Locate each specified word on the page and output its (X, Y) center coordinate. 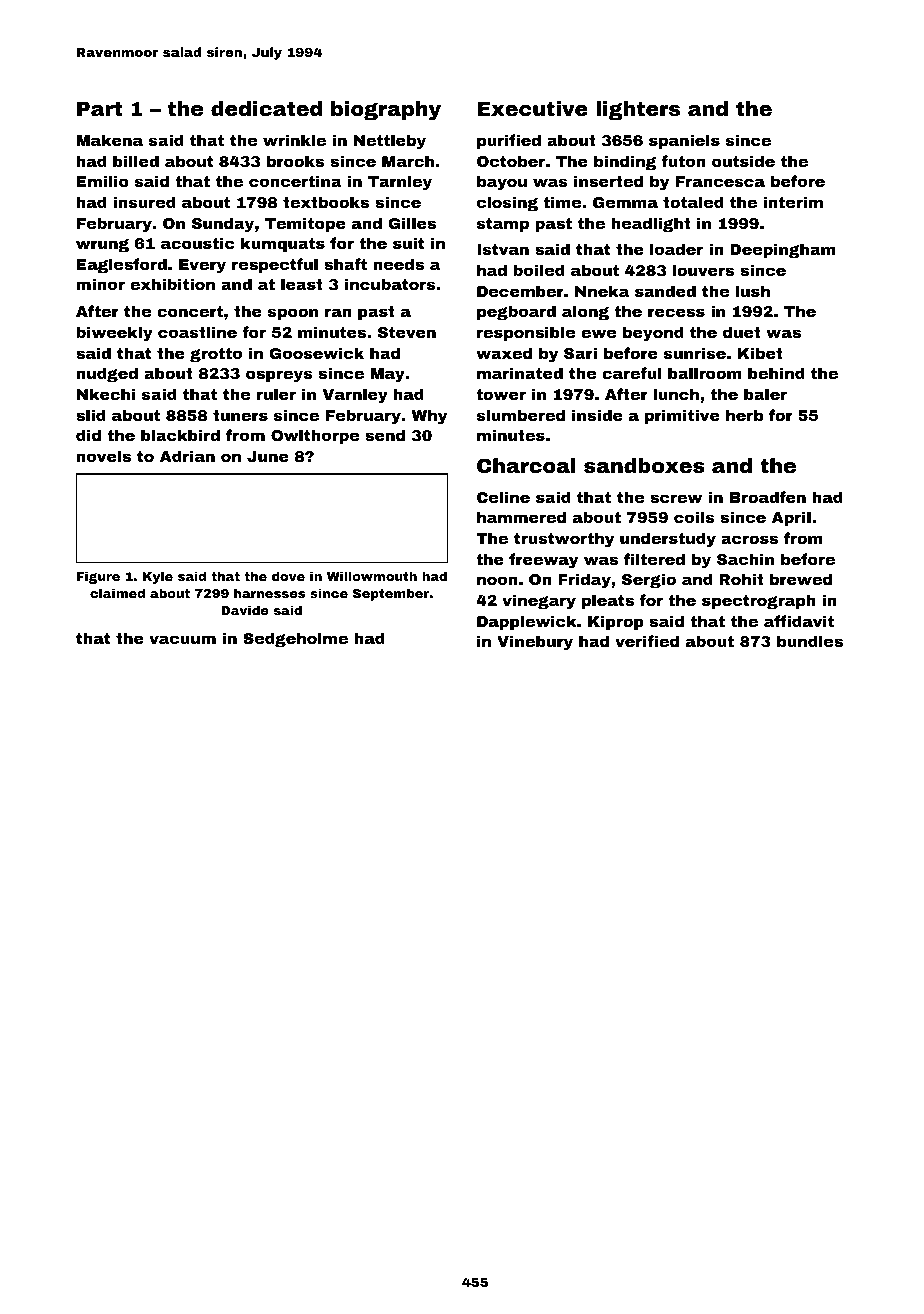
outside (743, 161)
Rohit (741, 579)
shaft (345, 264)
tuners (240, 415)
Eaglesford (122, 266)
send (385, 435)
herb (744, 415)
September (391, 594)
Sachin (745, 559)
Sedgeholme (295, 640)
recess (676, 312)
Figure (98, 577)
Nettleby (390, 142)
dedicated (266, 108)
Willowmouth (372, 576)
